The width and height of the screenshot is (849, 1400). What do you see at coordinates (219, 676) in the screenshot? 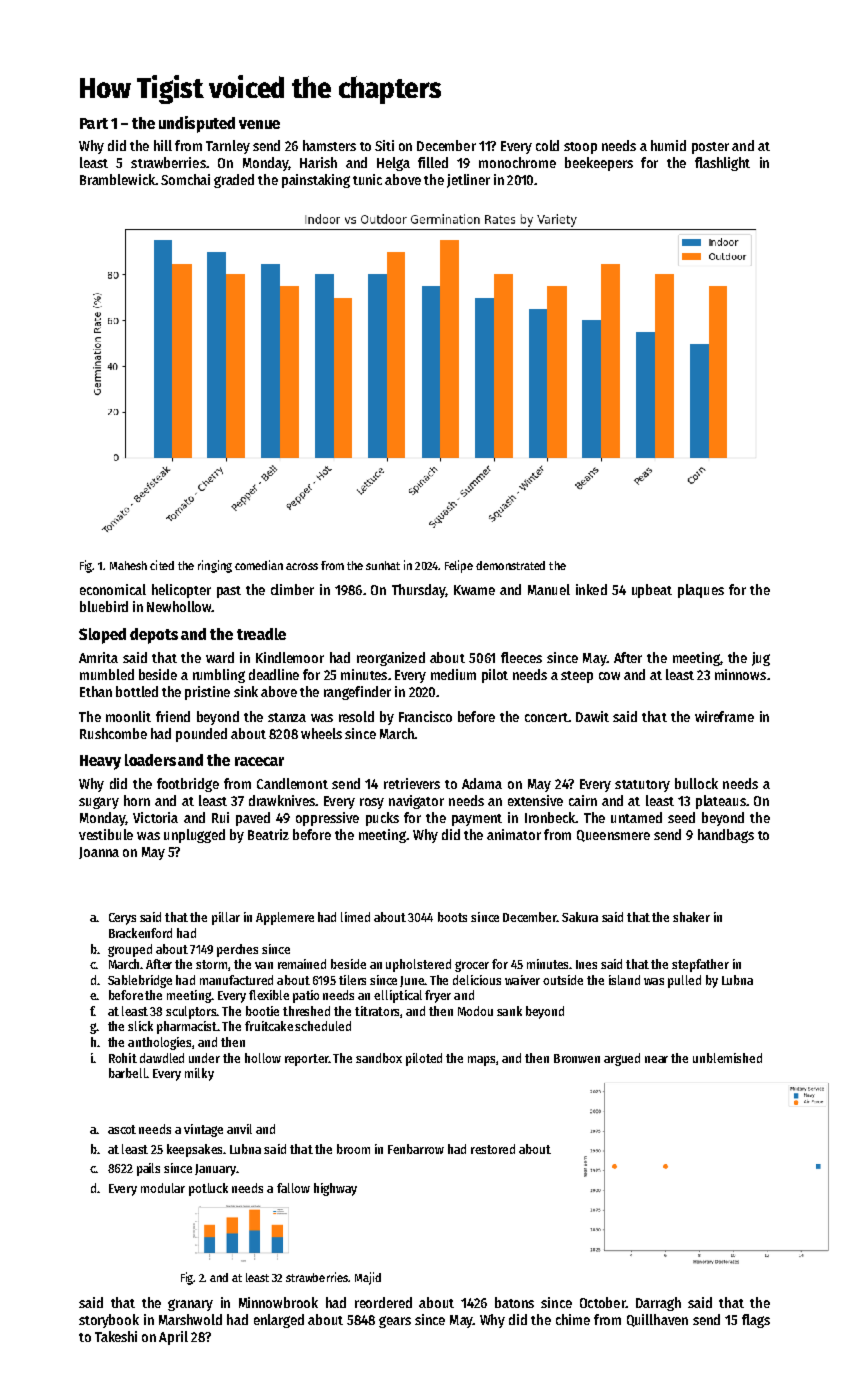
I see `rumbling` at bounding box center [219, 676].
